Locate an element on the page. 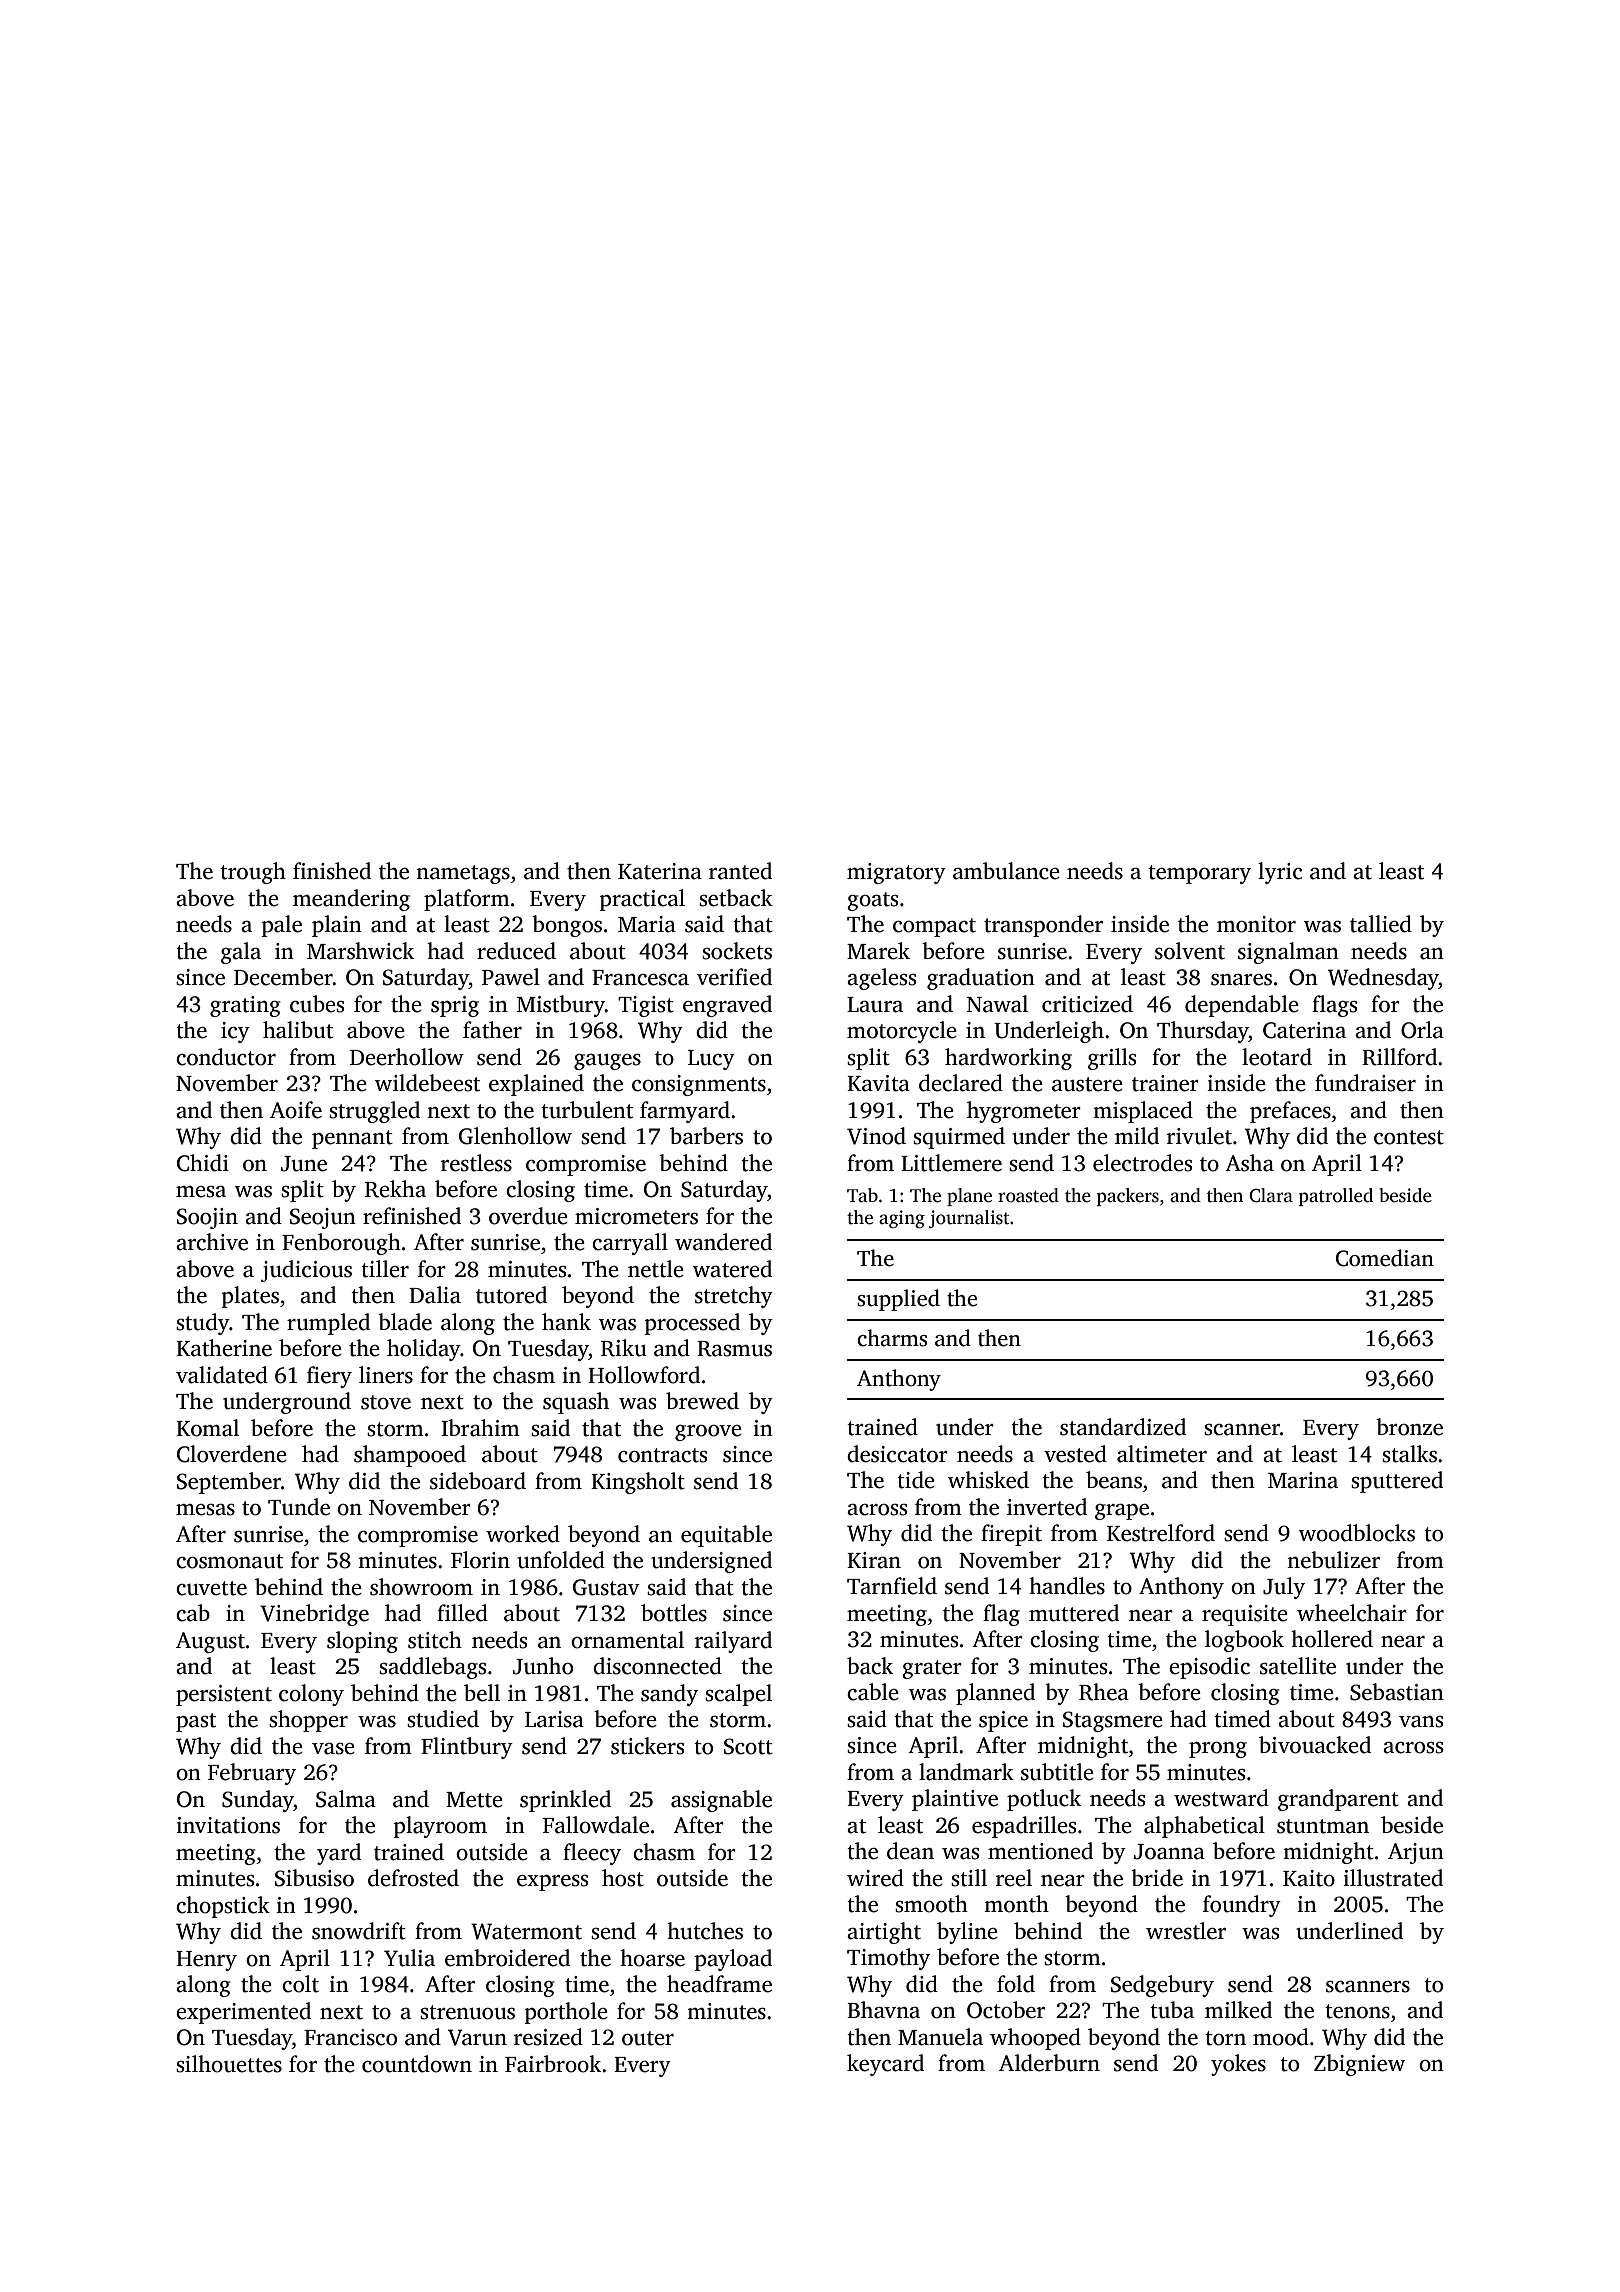 The image size is (1620, 2292). defrosted is located at coordinates (413, 1878).
